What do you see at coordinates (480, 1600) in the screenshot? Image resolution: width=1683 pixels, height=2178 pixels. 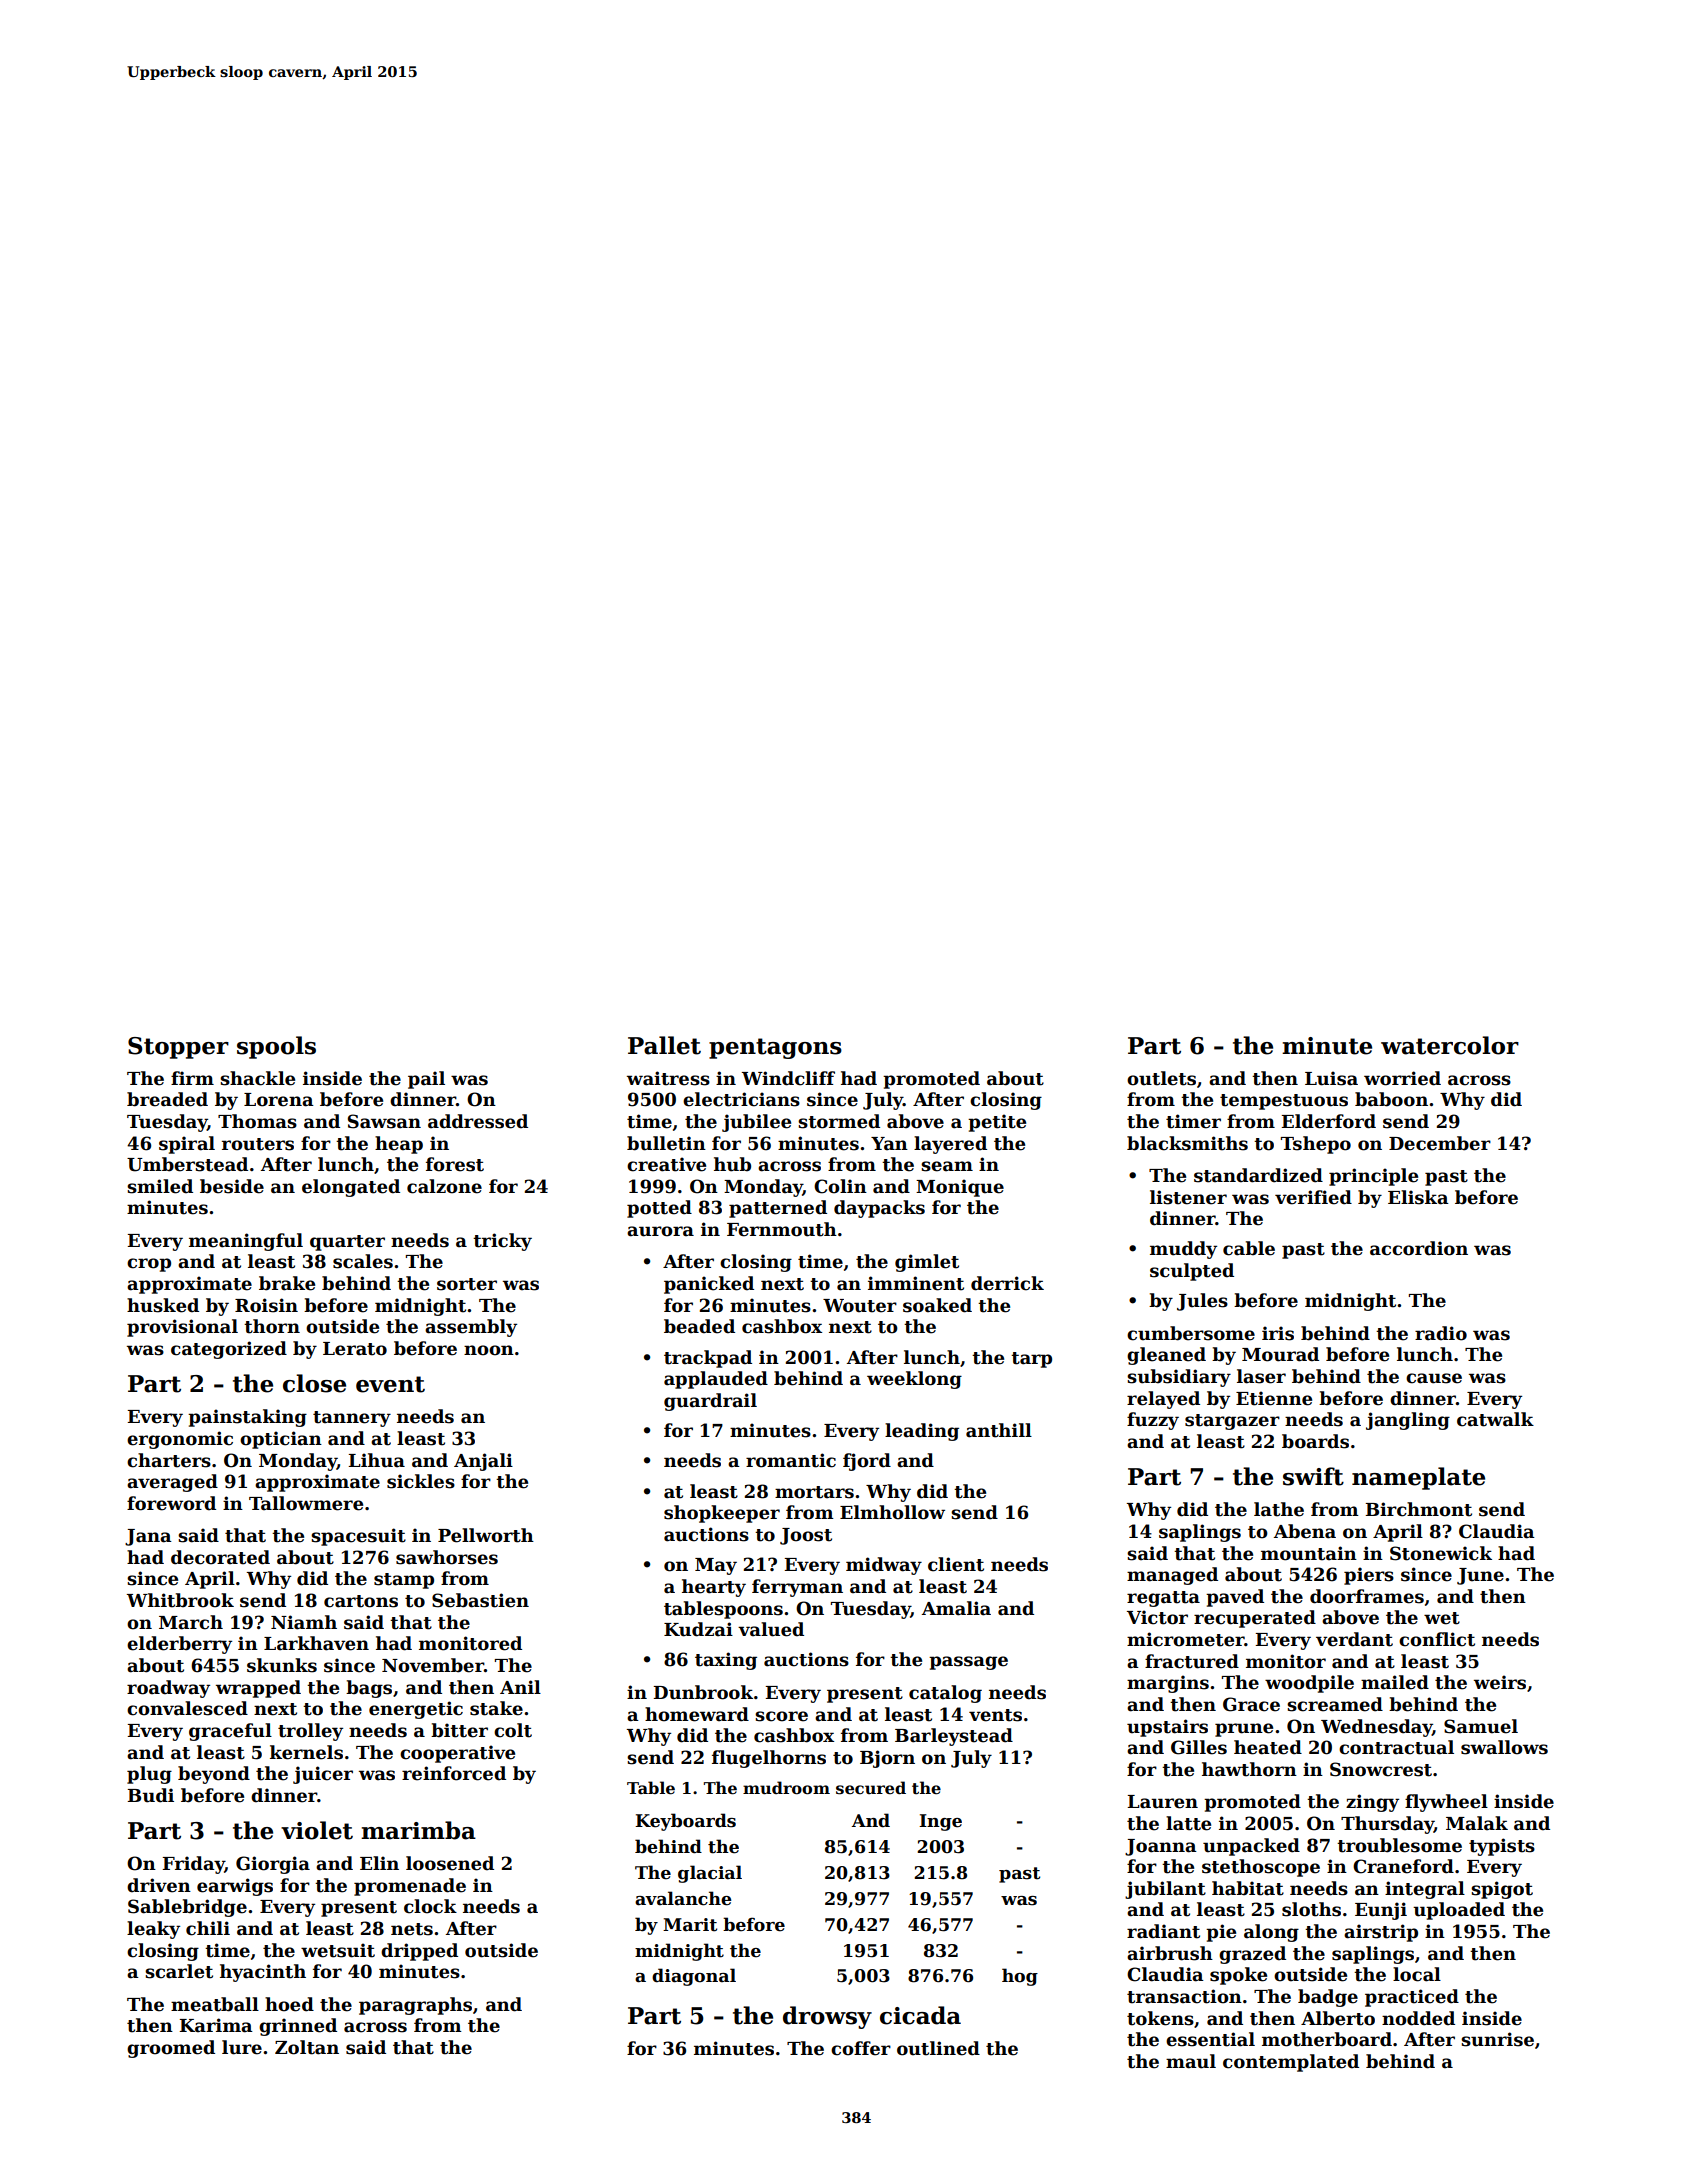 I see `Sebastien` at bounding box center [480, 1600].
